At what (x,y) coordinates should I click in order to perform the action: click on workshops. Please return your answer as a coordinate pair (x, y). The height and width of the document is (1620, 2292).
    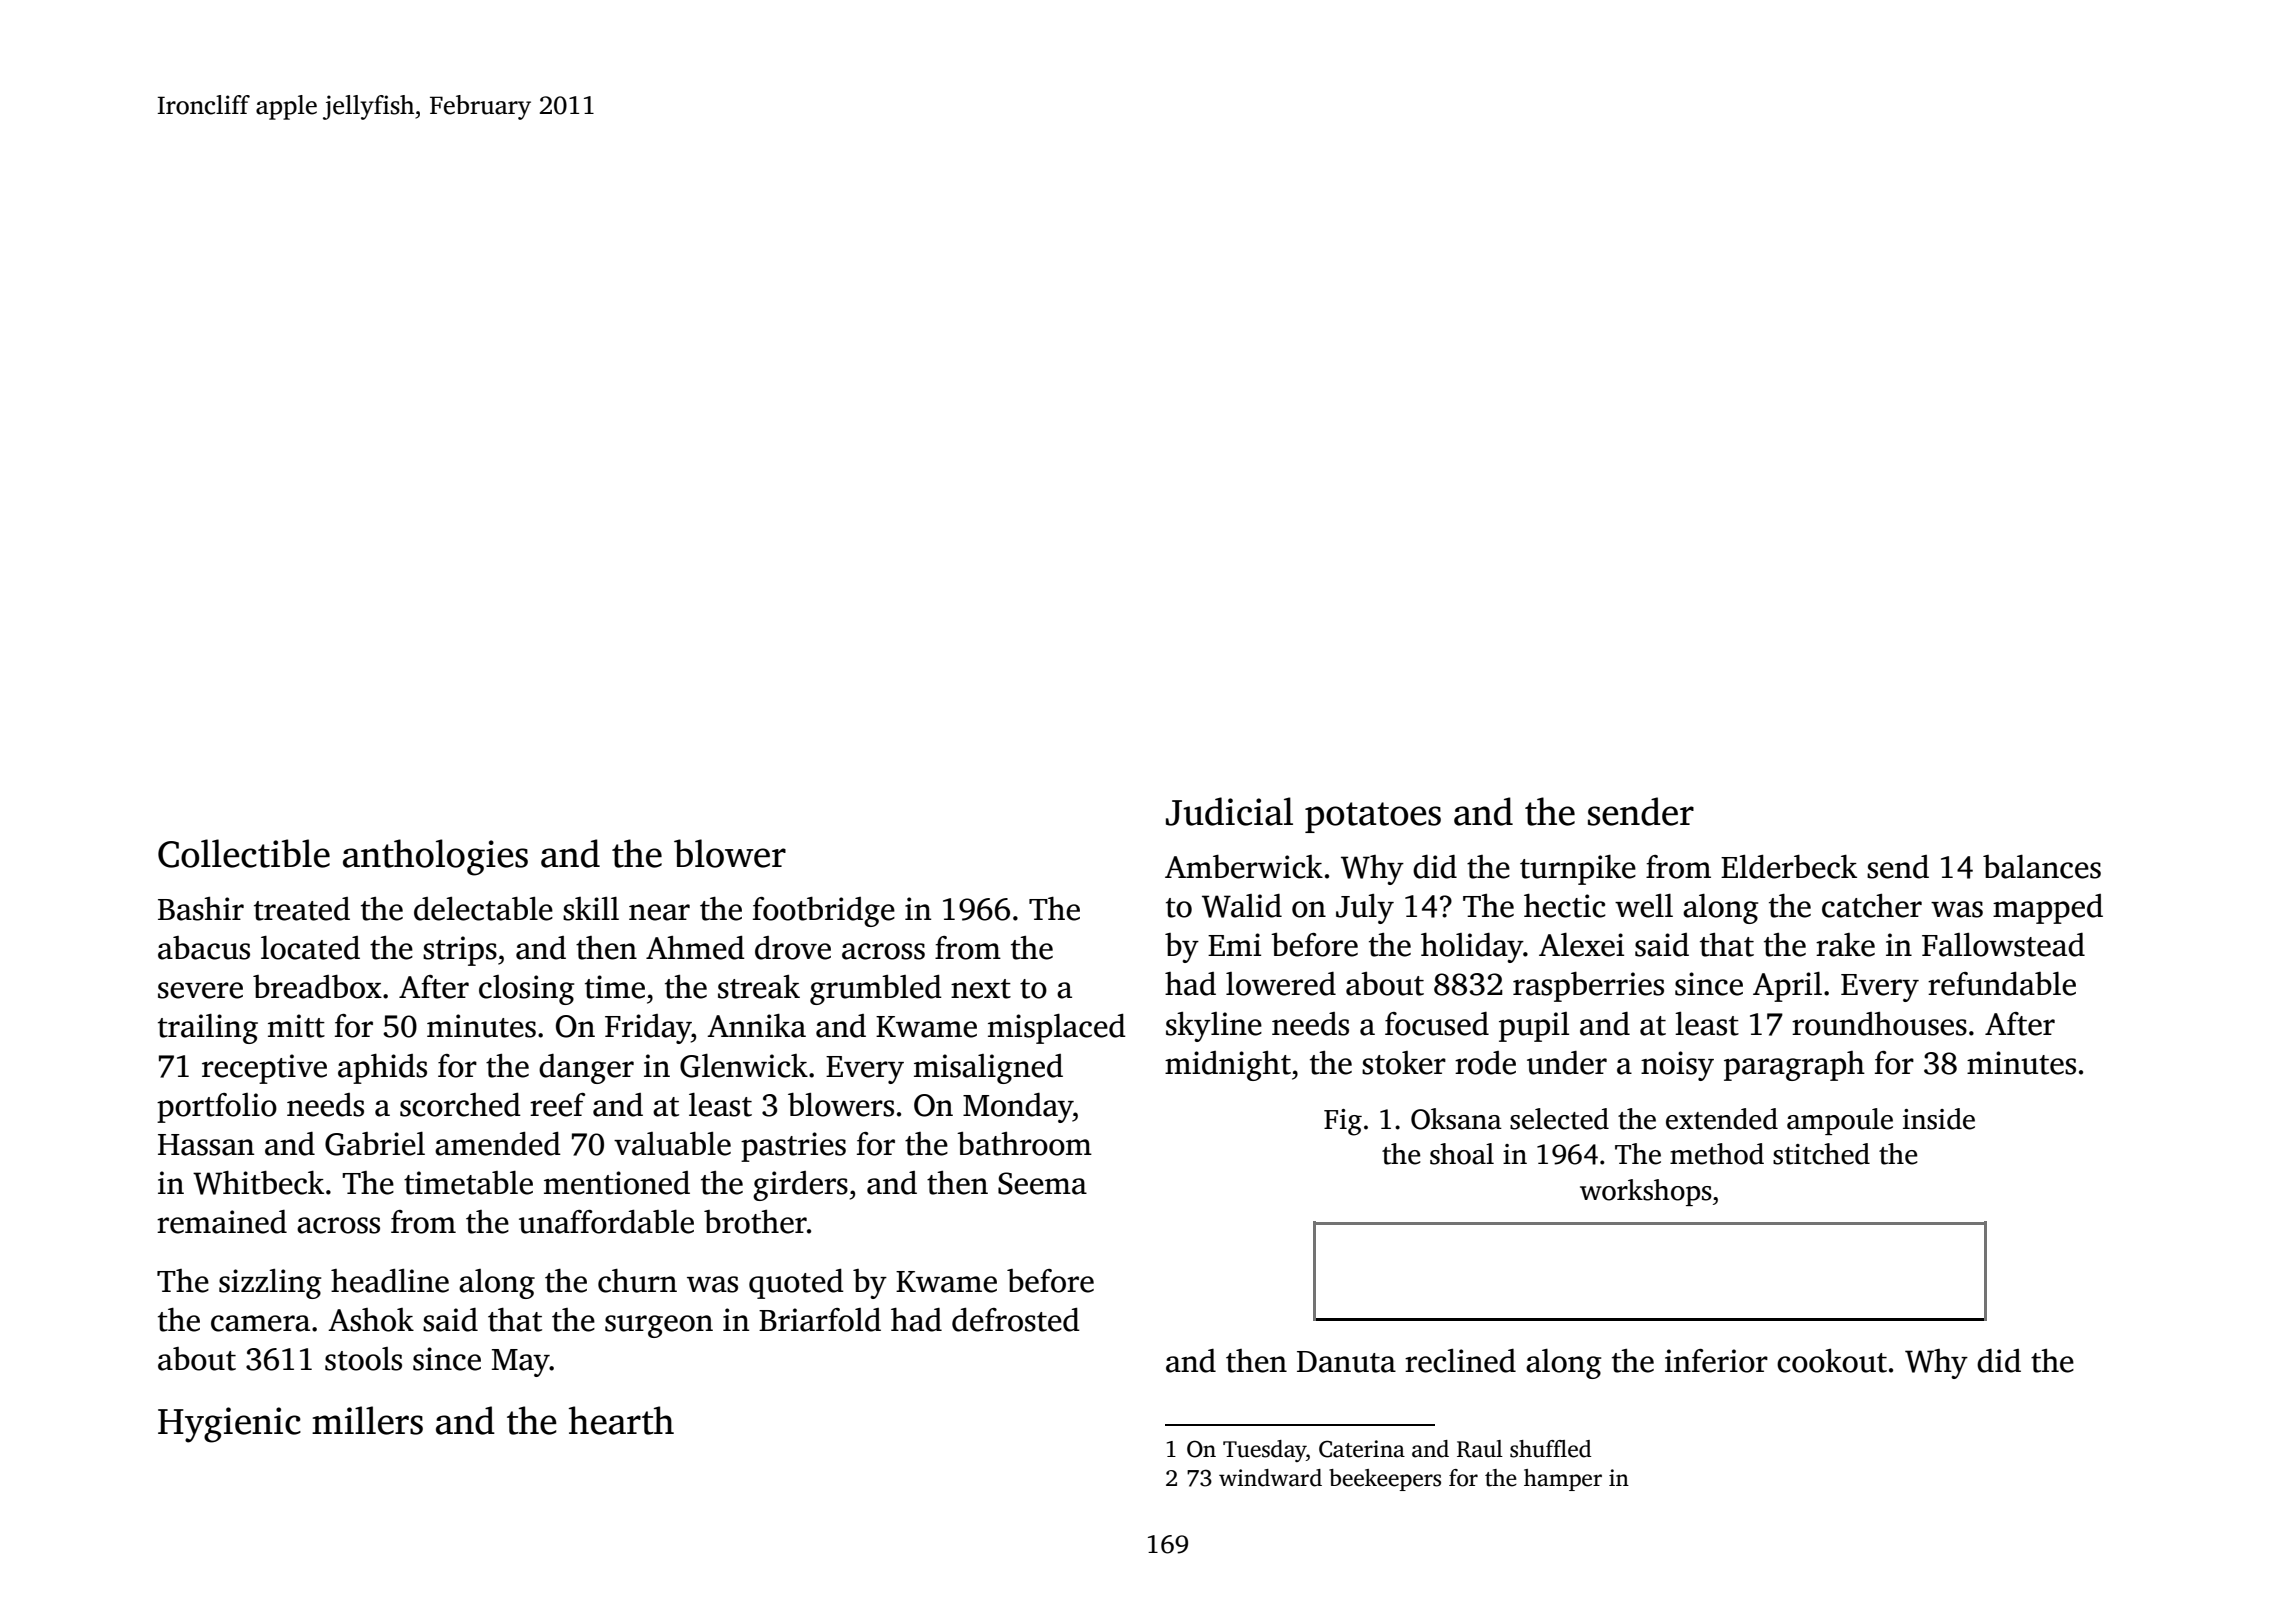
    Looking at the image, I should click on (1646, 1192).
